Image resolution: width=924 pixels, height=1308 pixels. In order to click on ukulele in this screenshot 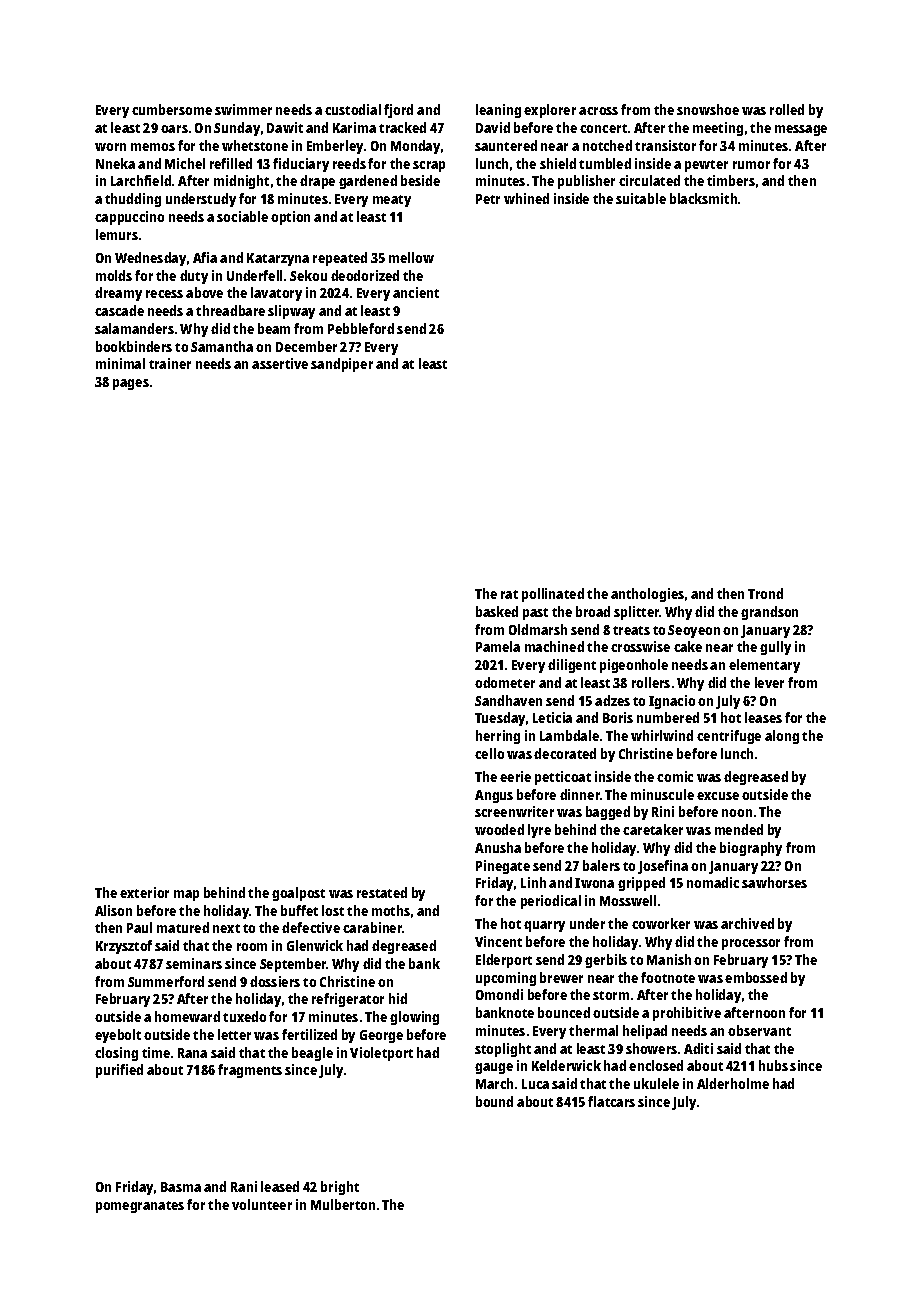, I will do `click(656, 1083)`.
